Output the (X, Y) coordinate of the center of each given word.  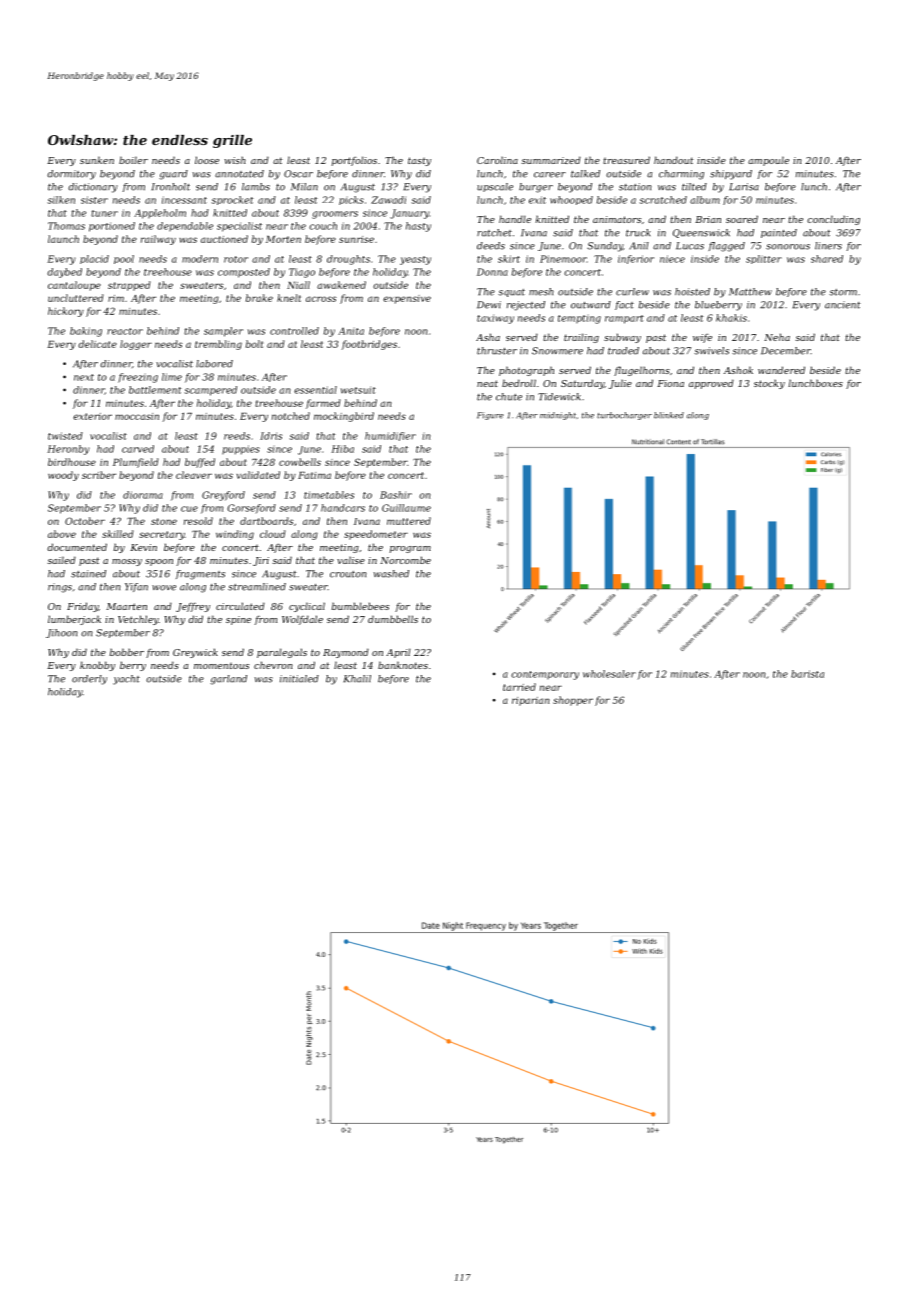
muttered (409, 521)
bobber (127, 652)
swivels (711, 351)
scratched (663, 200)
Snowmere (557, 351)
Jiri (261, 561)
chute (509, 397)
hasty (418, 227)
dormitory (71, 175)
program (410, 549)
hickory (66, 312)
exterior (92, 416)
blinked (669, 415)
